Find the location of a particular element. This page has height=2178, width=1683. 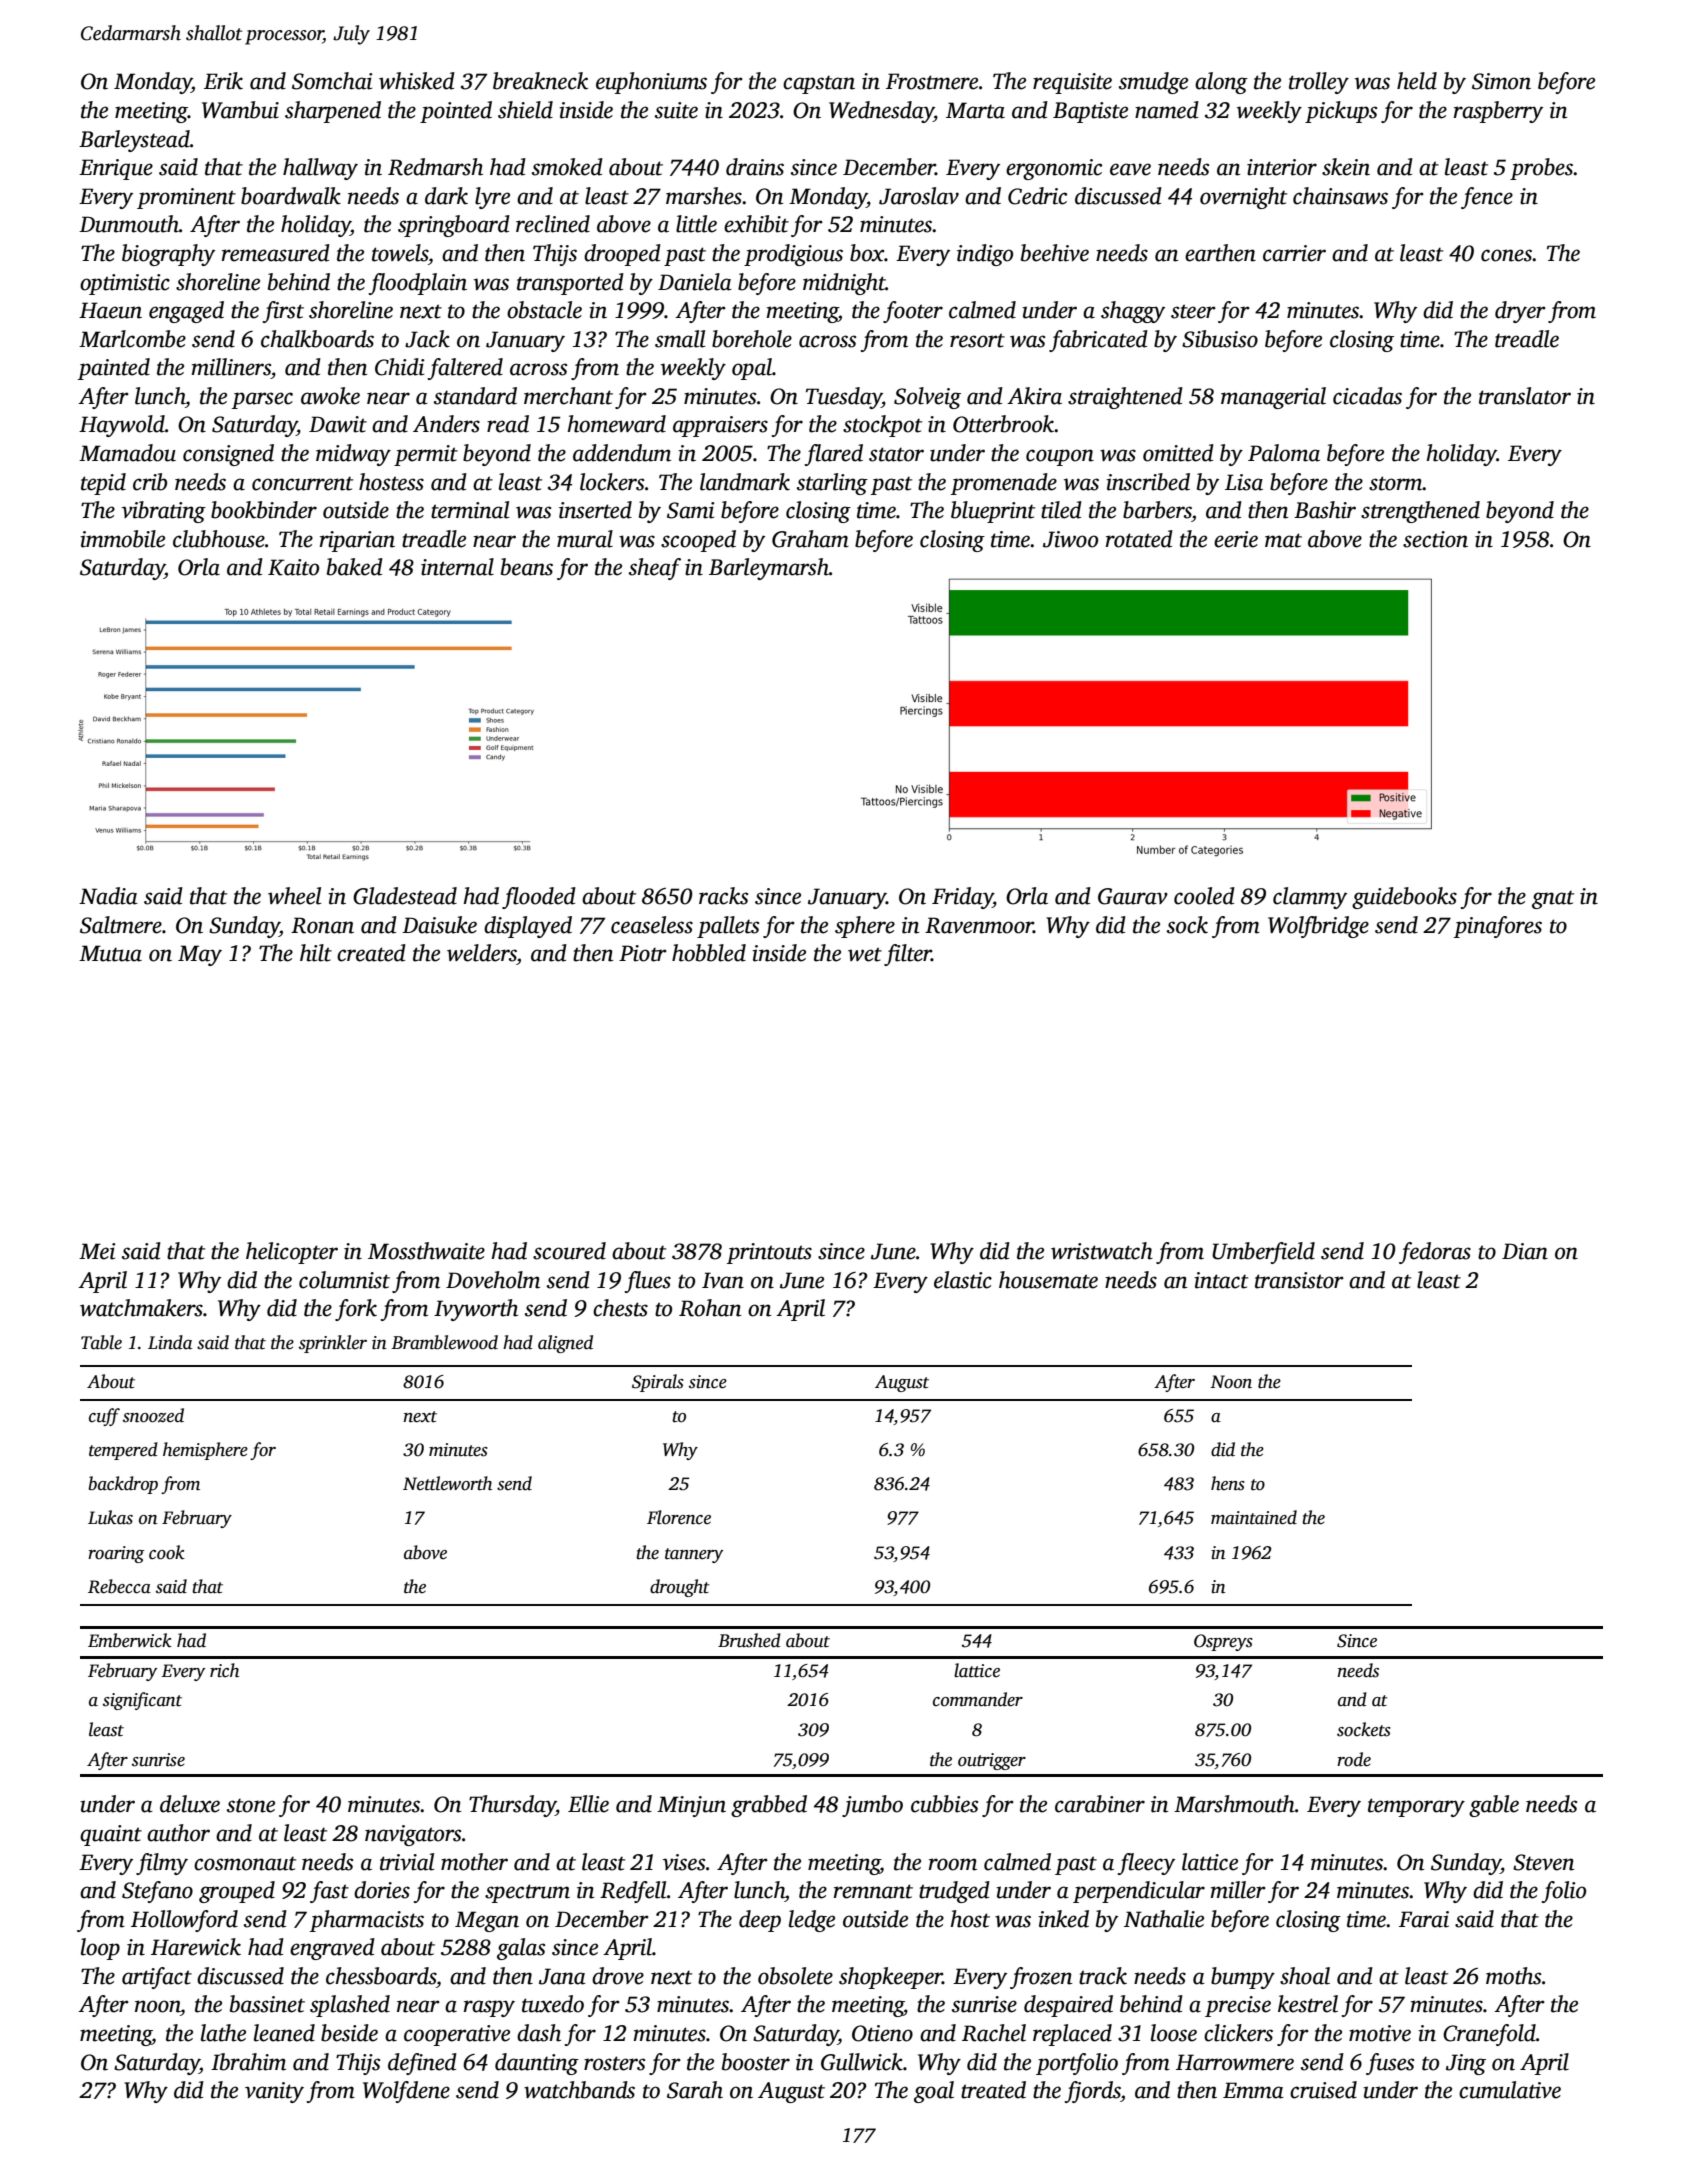

drought is located at coordinates (680, 1588).
